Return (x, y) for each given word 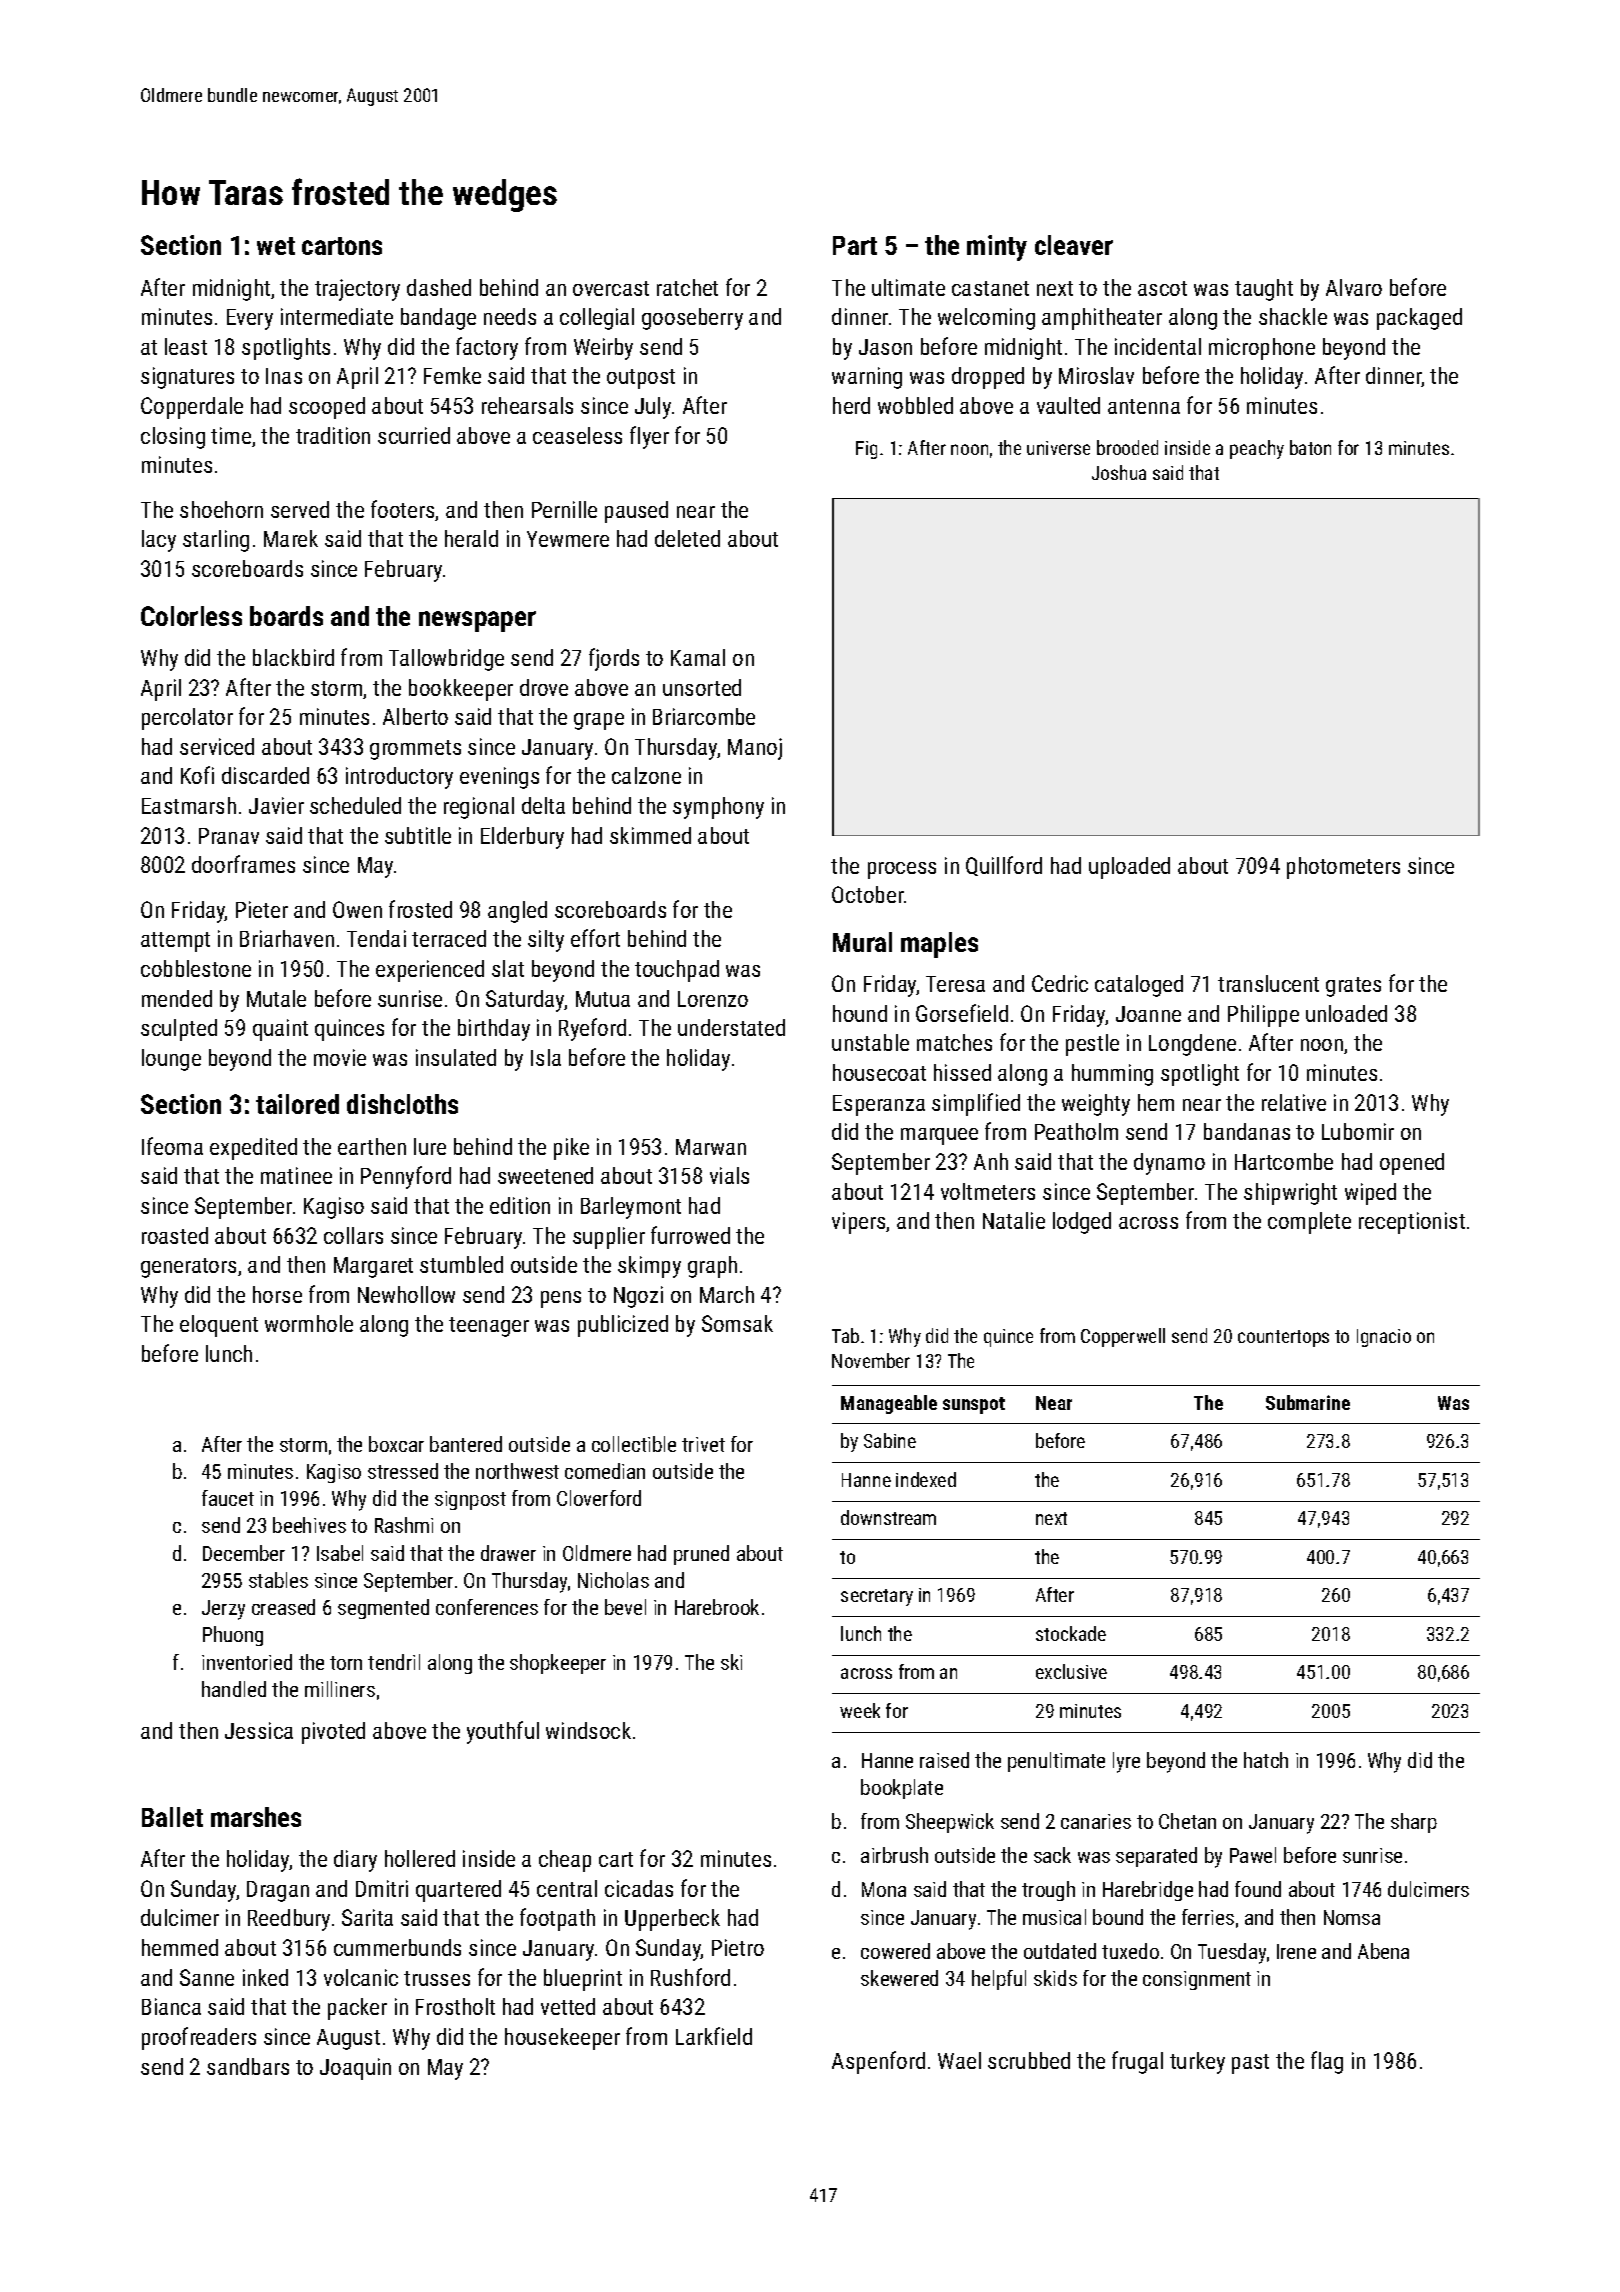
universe (1058, 448)
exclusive (1071, 1671)
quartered (458, 1891)
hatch (1266, 1760)
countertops (1283, 1338)
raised (944, 1760)
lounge (171, 1060)
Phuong (233, 1636)
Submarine (1308, 1402)
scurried (414, 435)
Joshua (1119, 472)
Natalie (1014, 1220)
